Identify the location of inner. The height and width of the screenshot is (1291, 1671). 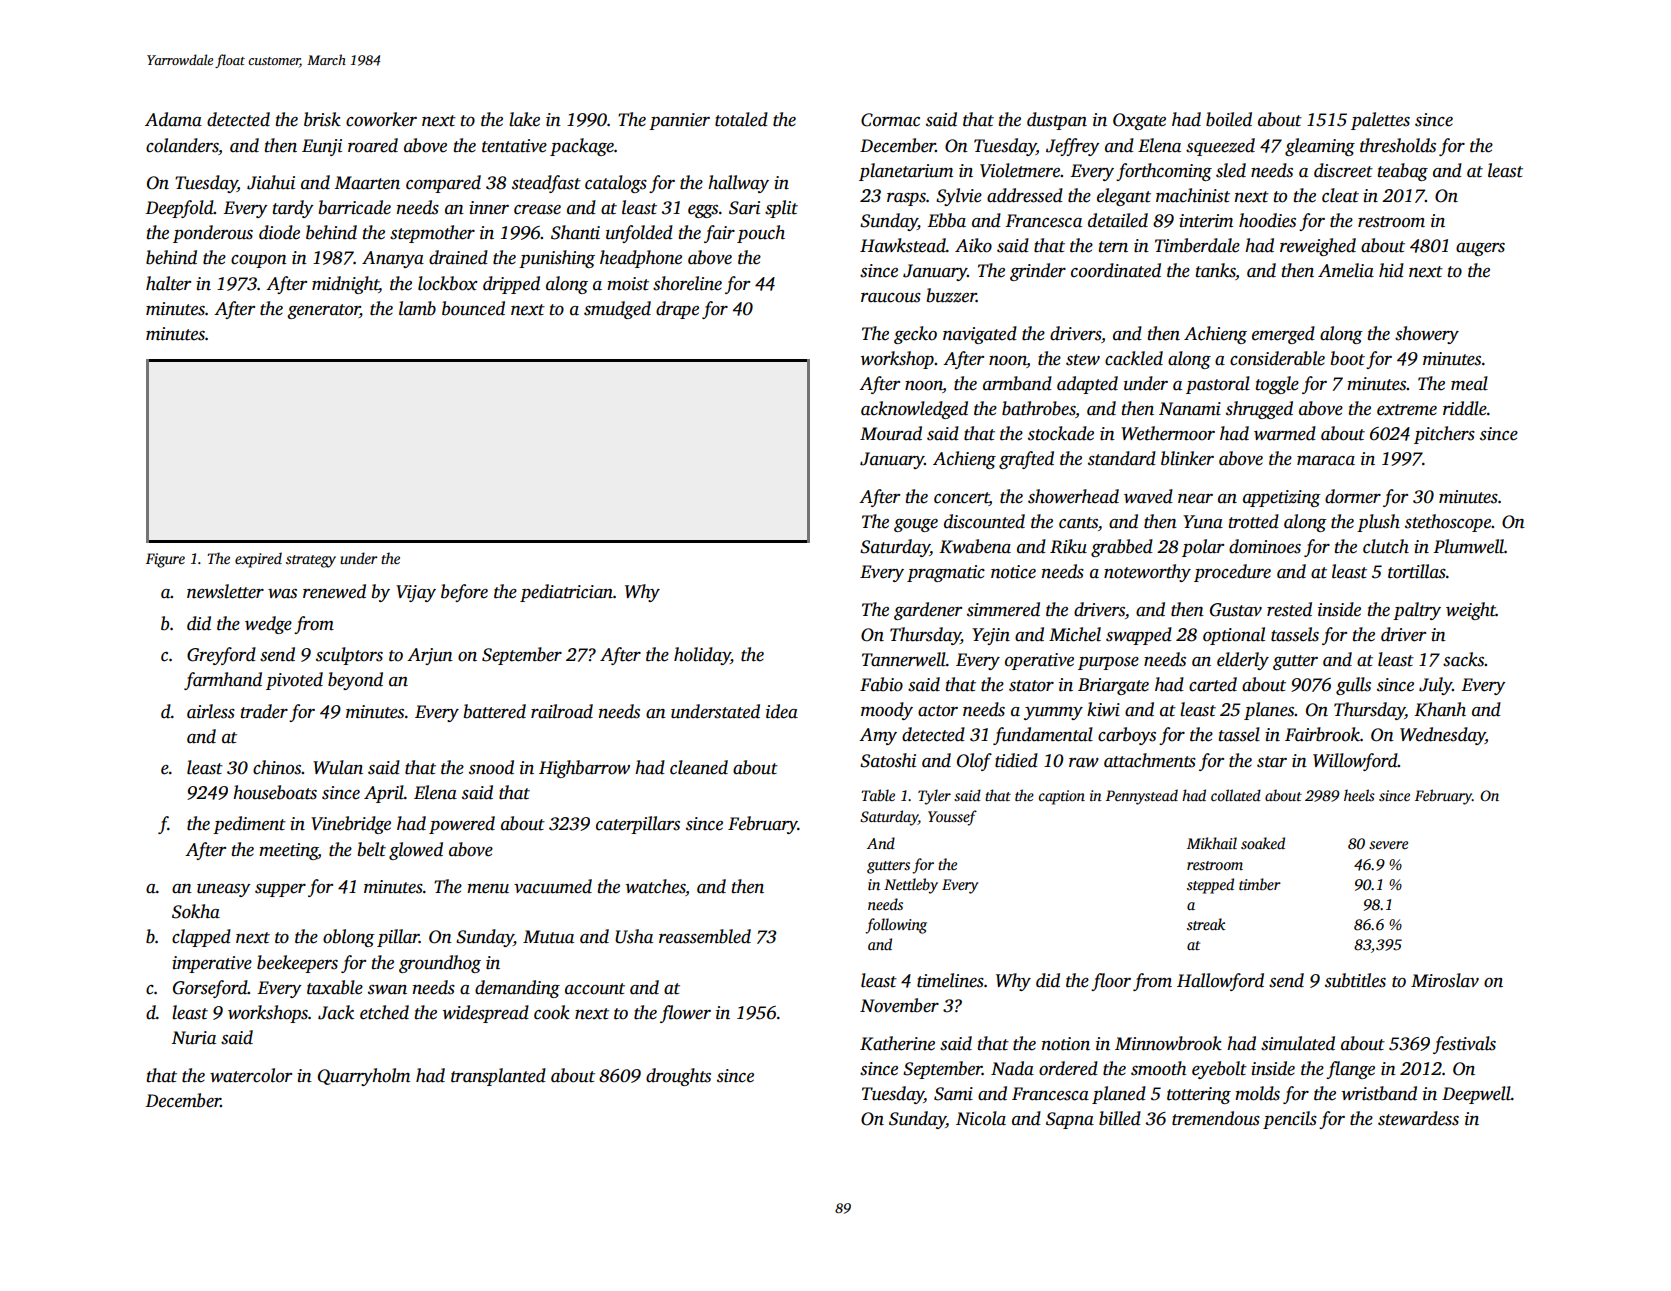
(489, 208).
